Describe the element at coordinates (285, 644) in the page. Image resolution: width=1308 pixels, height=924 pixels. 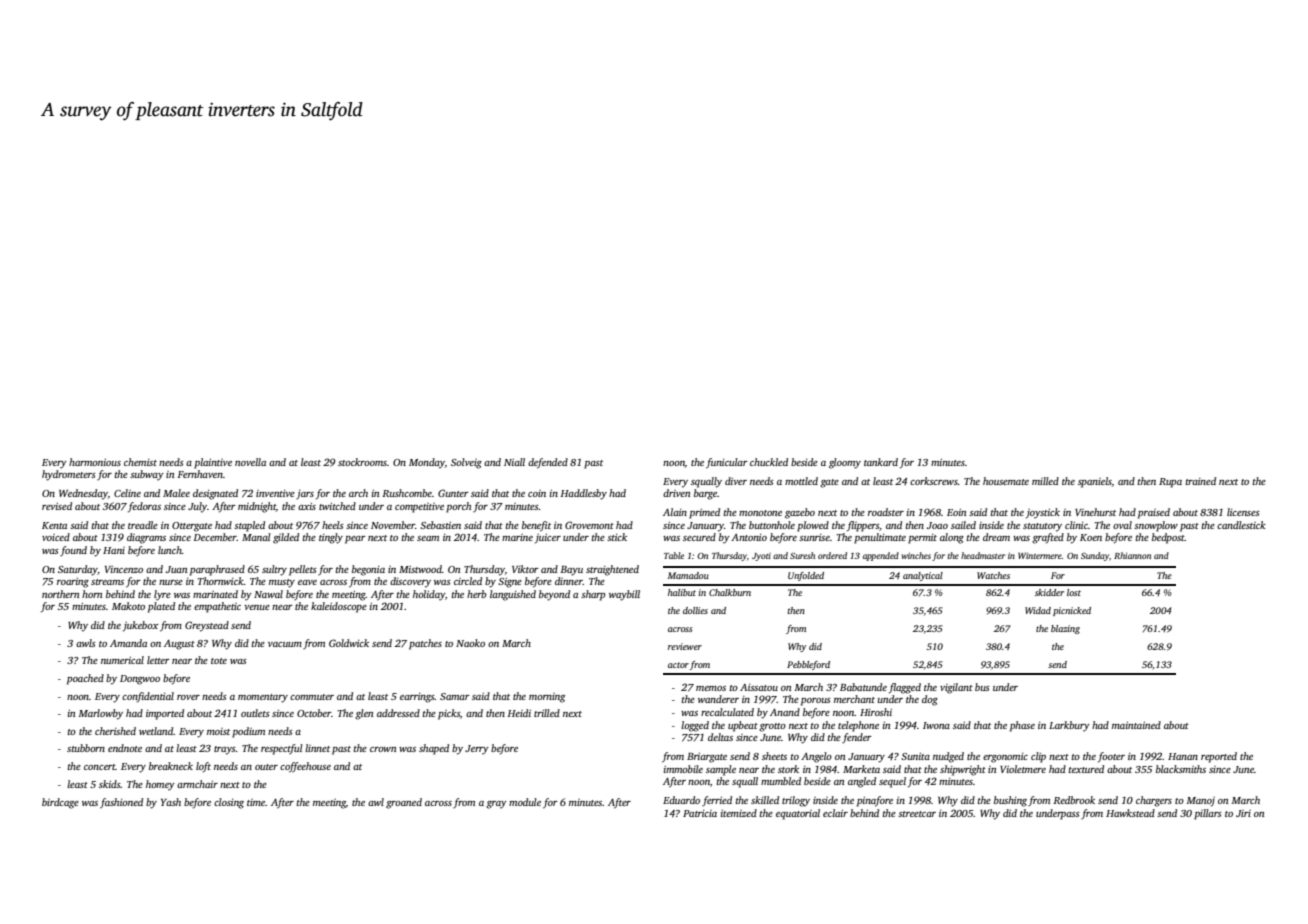
I see `vacuum` at that location.
